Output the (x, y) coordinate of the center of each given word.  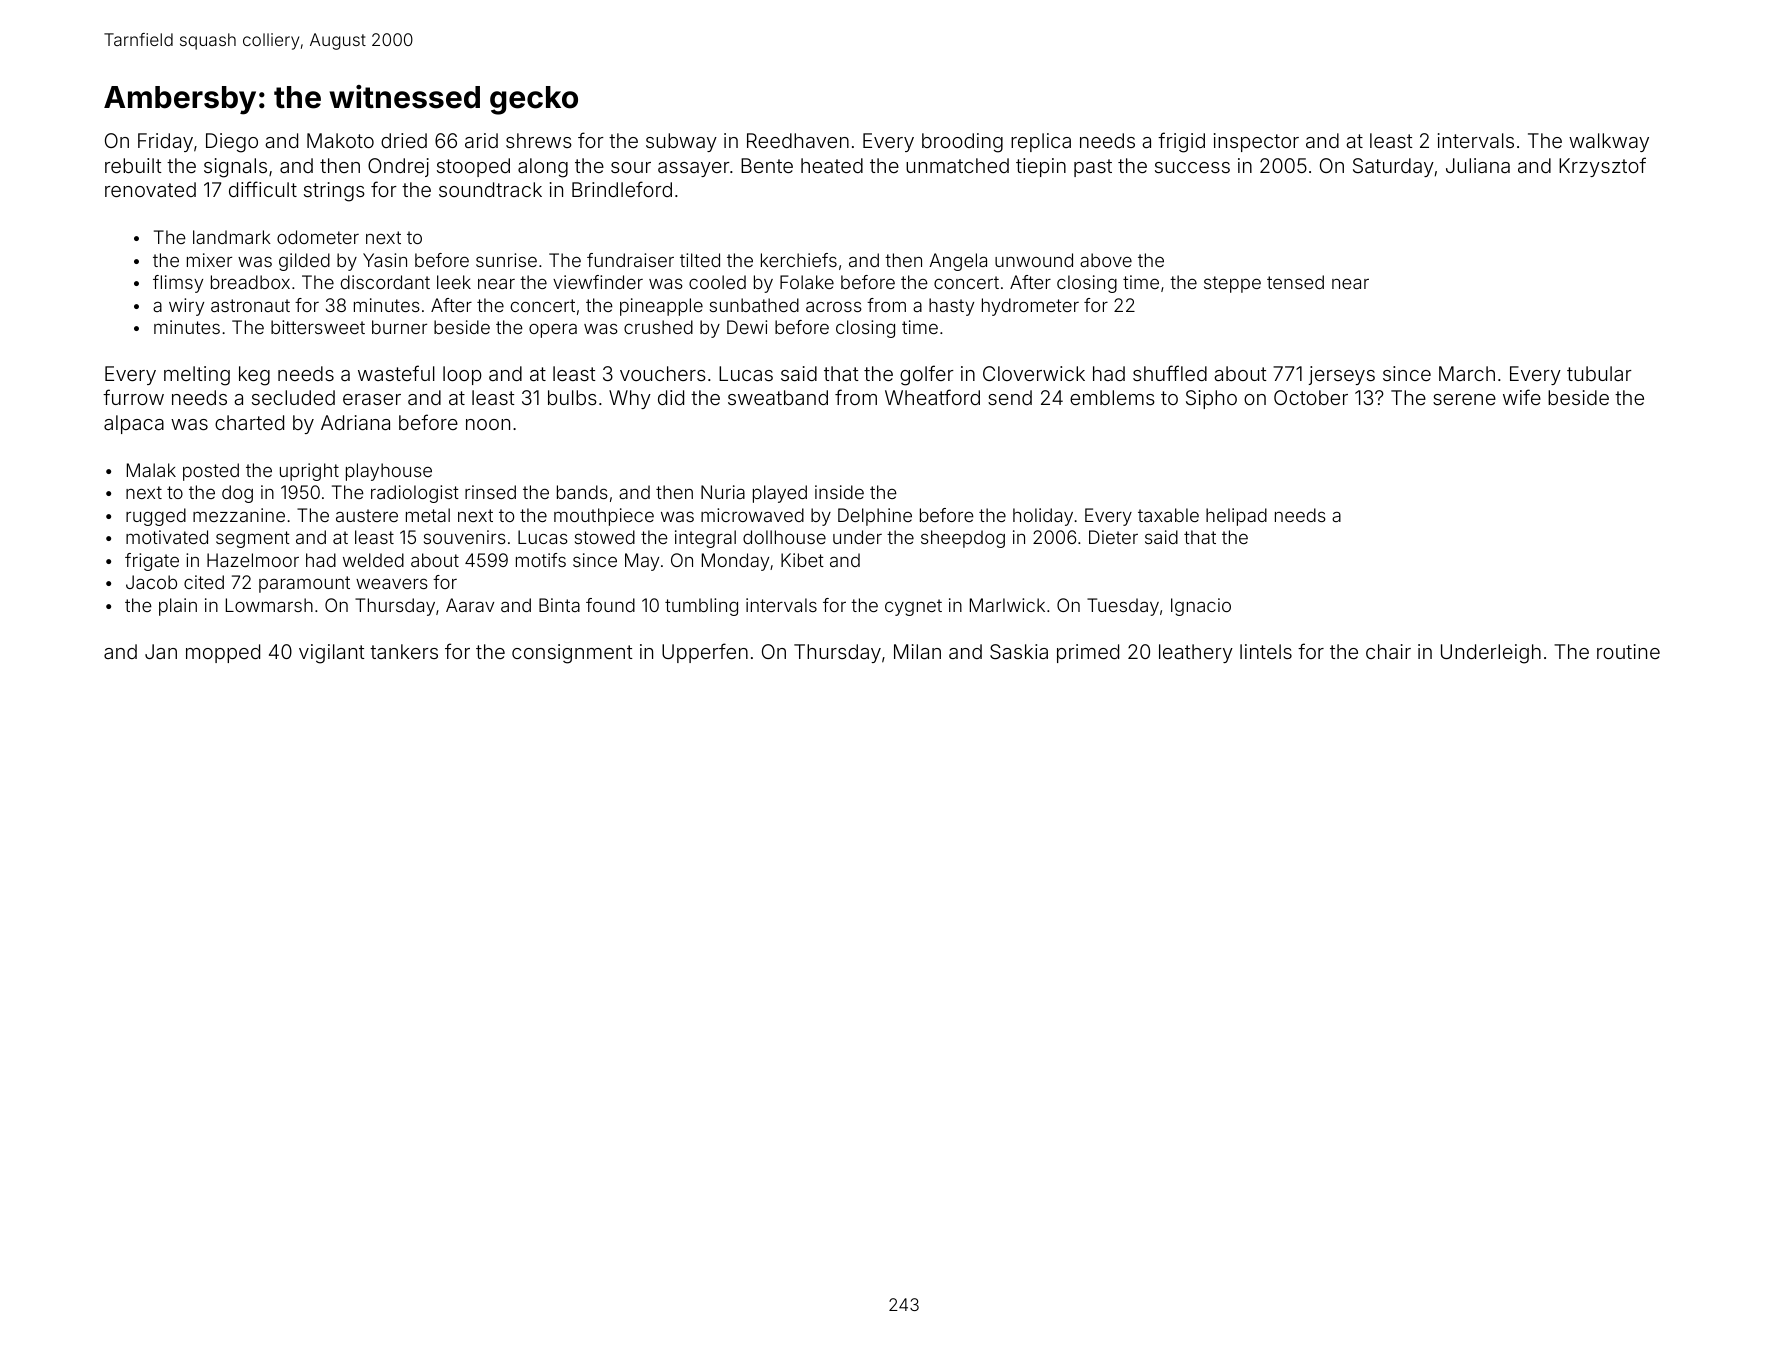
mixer (209, 260)
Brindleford (622, 189)
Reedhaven (798, 140)
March (1467, 373)
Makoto (340, 140)
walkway (1609, 142)
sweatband (778, 397)
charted (249, 422)
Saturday (1393, 167)
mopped (223, 653)
